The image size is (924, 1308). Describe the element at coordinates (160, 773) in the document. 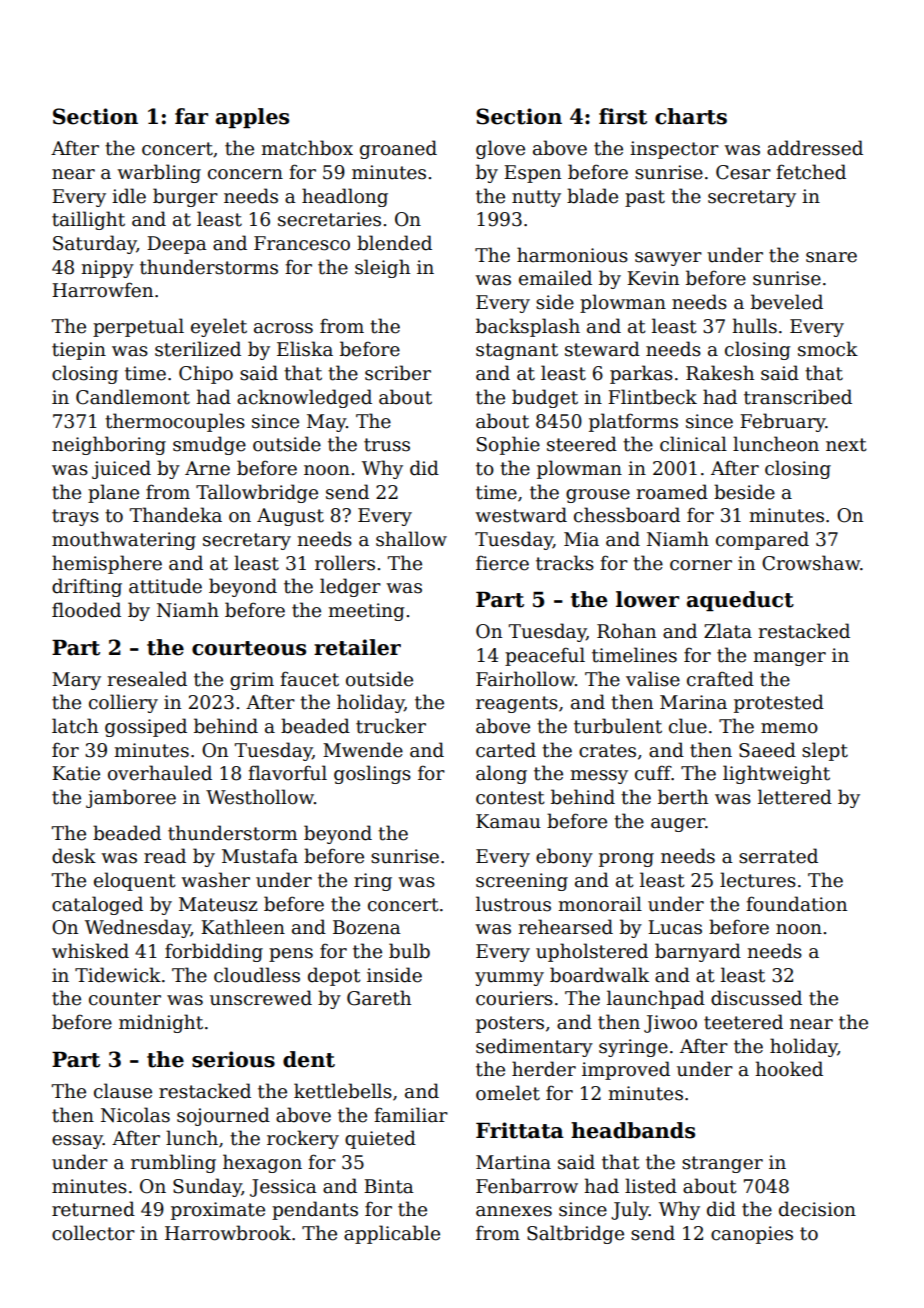

I see `overhauled` at that location.
